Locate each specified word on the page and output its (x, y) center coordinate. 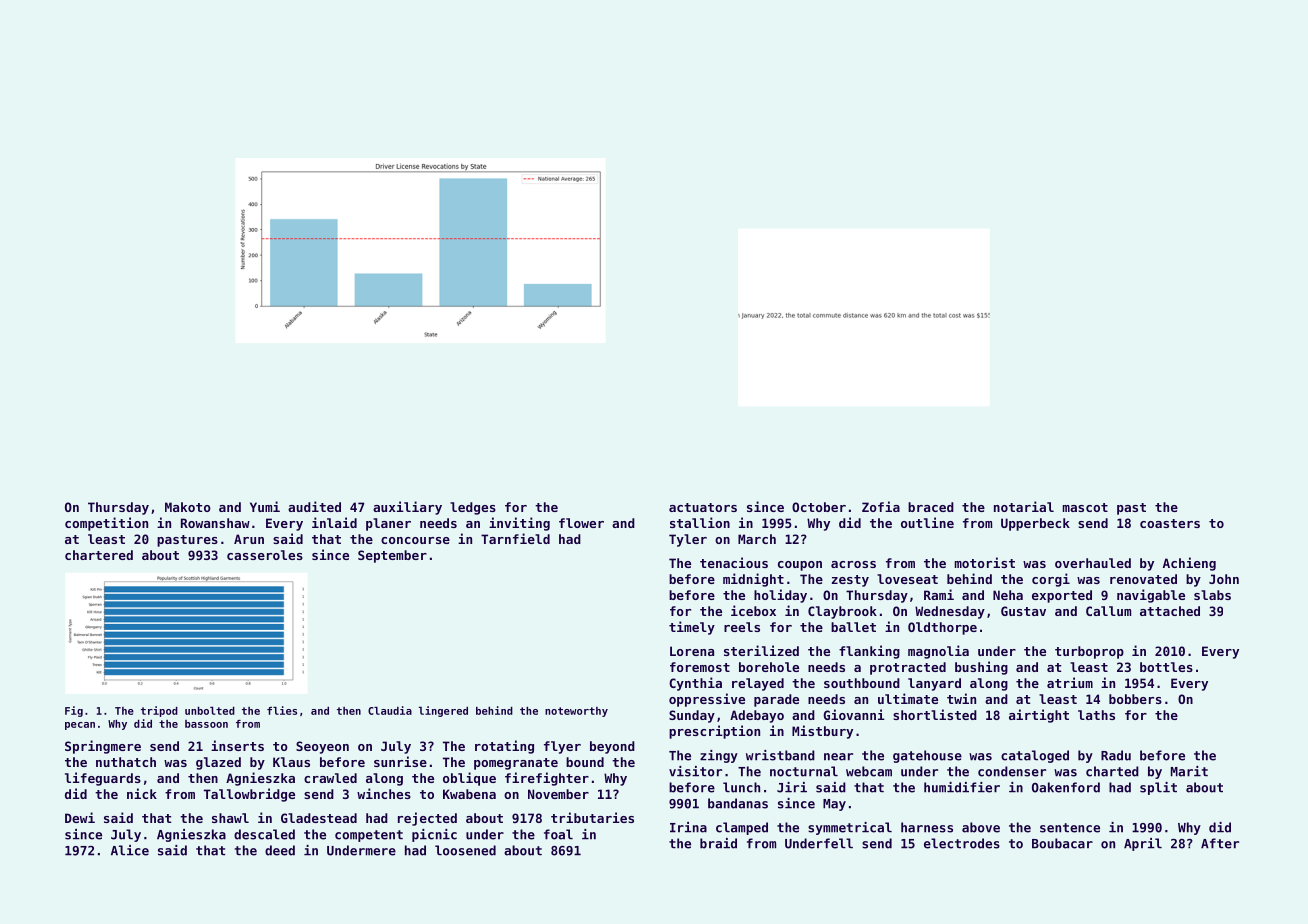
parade (776, 700)
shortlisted (935, 714)
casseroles (265, 555)
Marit (1189, 771)
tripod (159, 711)
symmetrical (850, 828)
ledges (473, 508)
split (1158, 788)
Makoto (188, 507)
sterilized (761, 650)
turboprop (1089, 652)
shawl (230, 818)
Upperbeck (1035, 524)
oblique (469, 779)
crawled (330, 778)
